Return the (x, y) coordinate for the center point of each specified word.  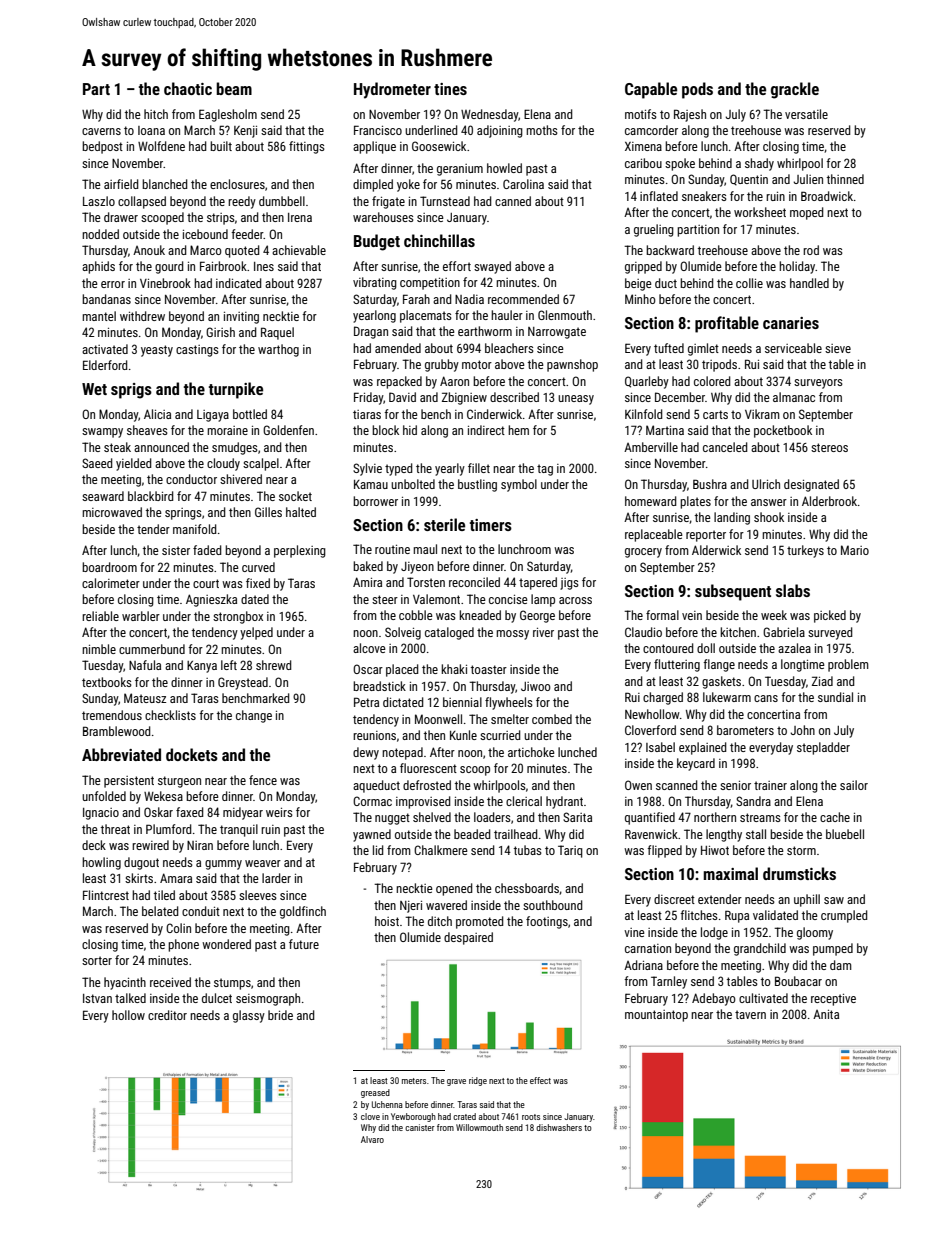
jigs (569, 584)
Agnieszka (211, 600)
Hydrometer (392, 90)
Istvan (97, 998)
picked (830, 616)
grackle (795, 90)
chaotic (188, 88)
